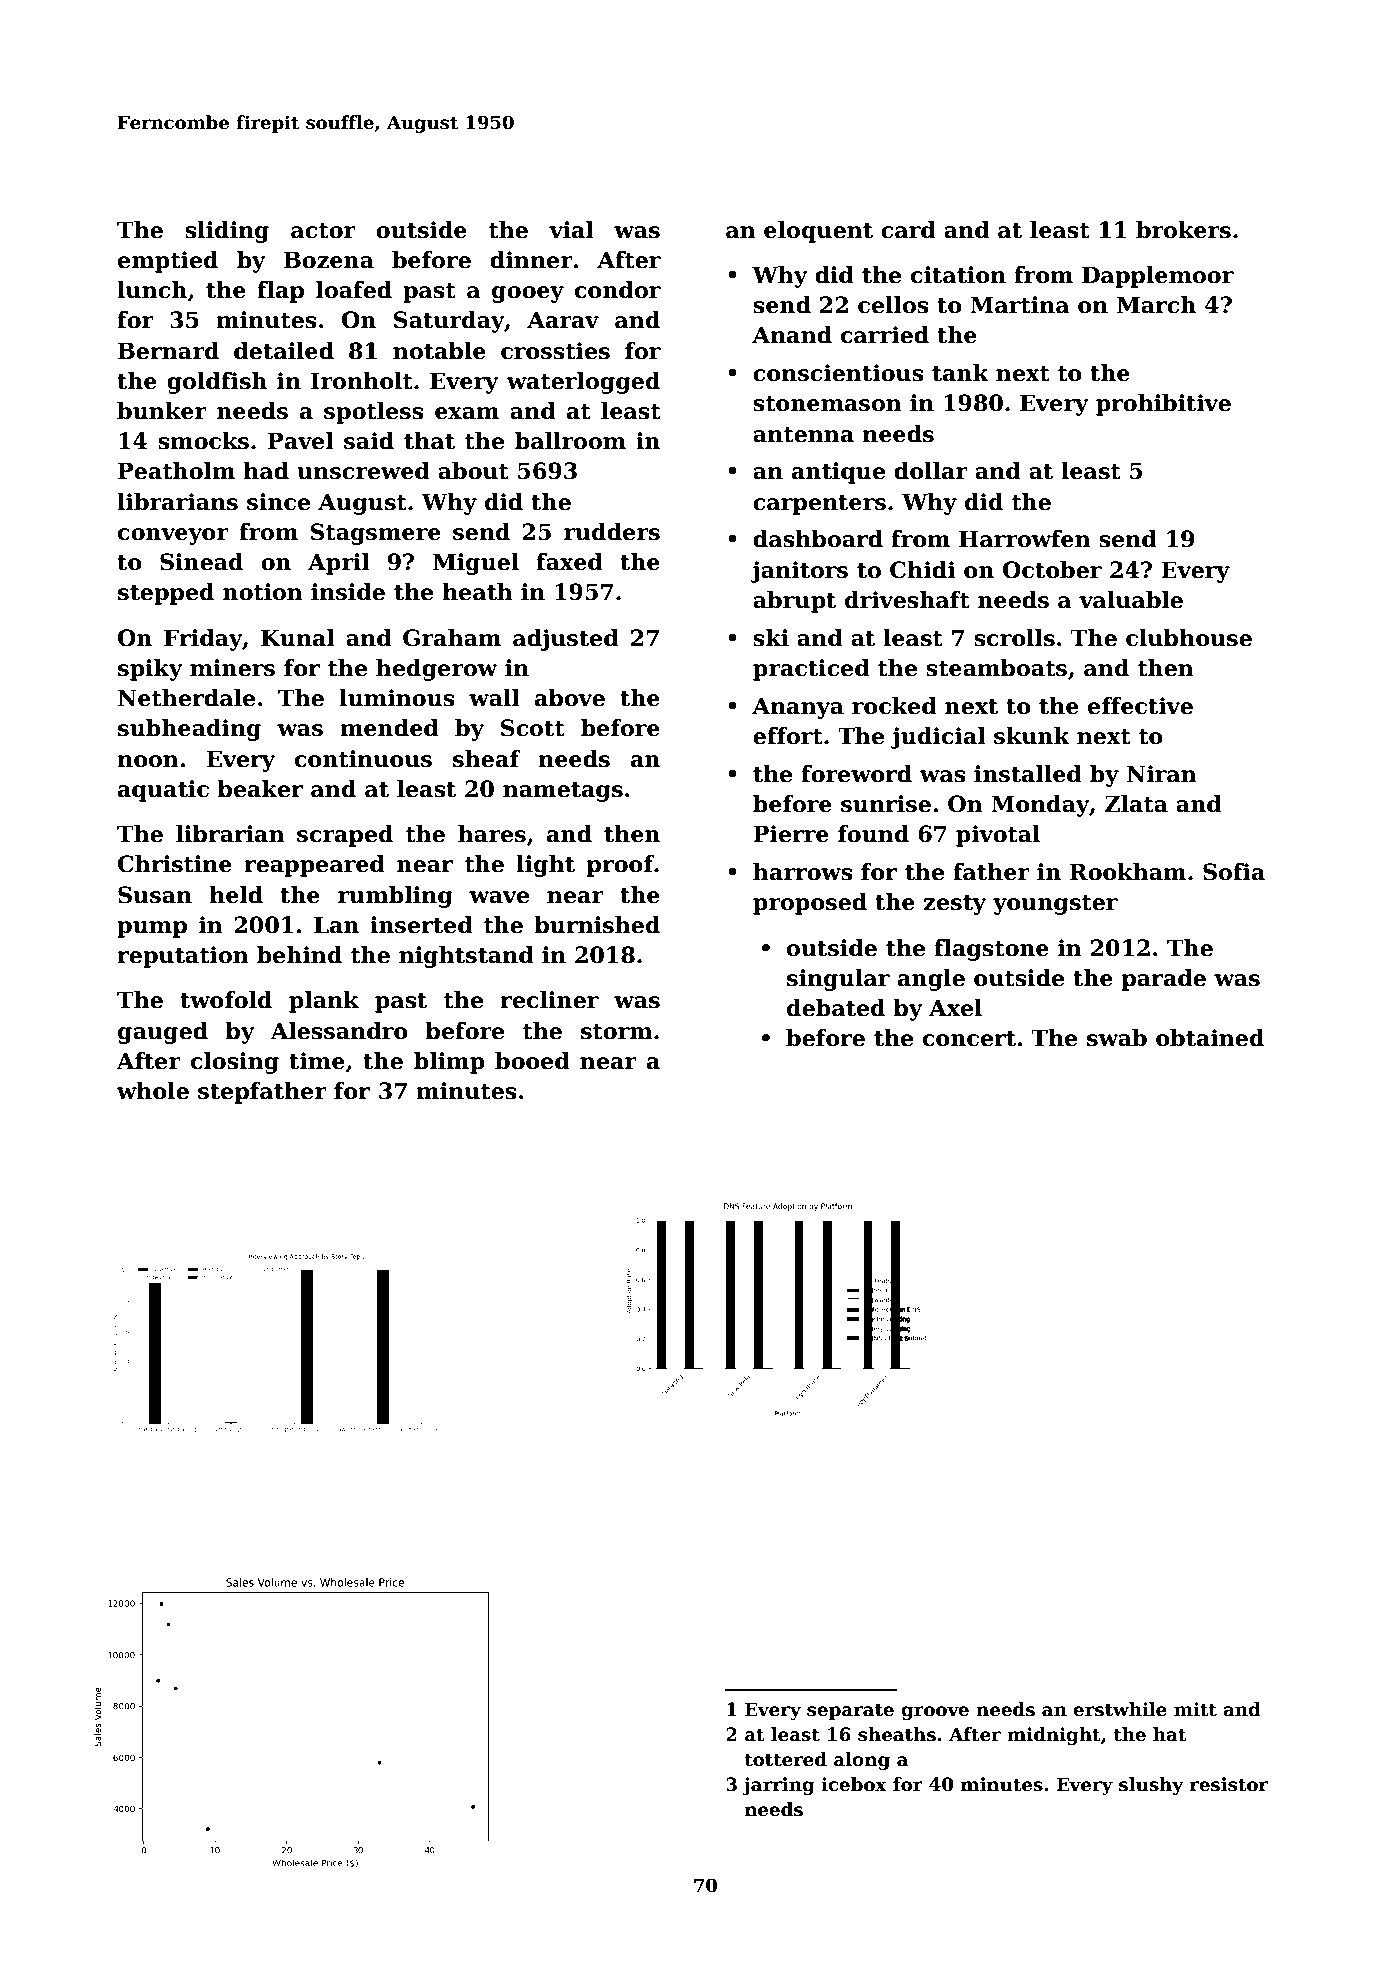  Describe the element at coordinates (571, 230) in the screenshot. I see `vial` at that location.
